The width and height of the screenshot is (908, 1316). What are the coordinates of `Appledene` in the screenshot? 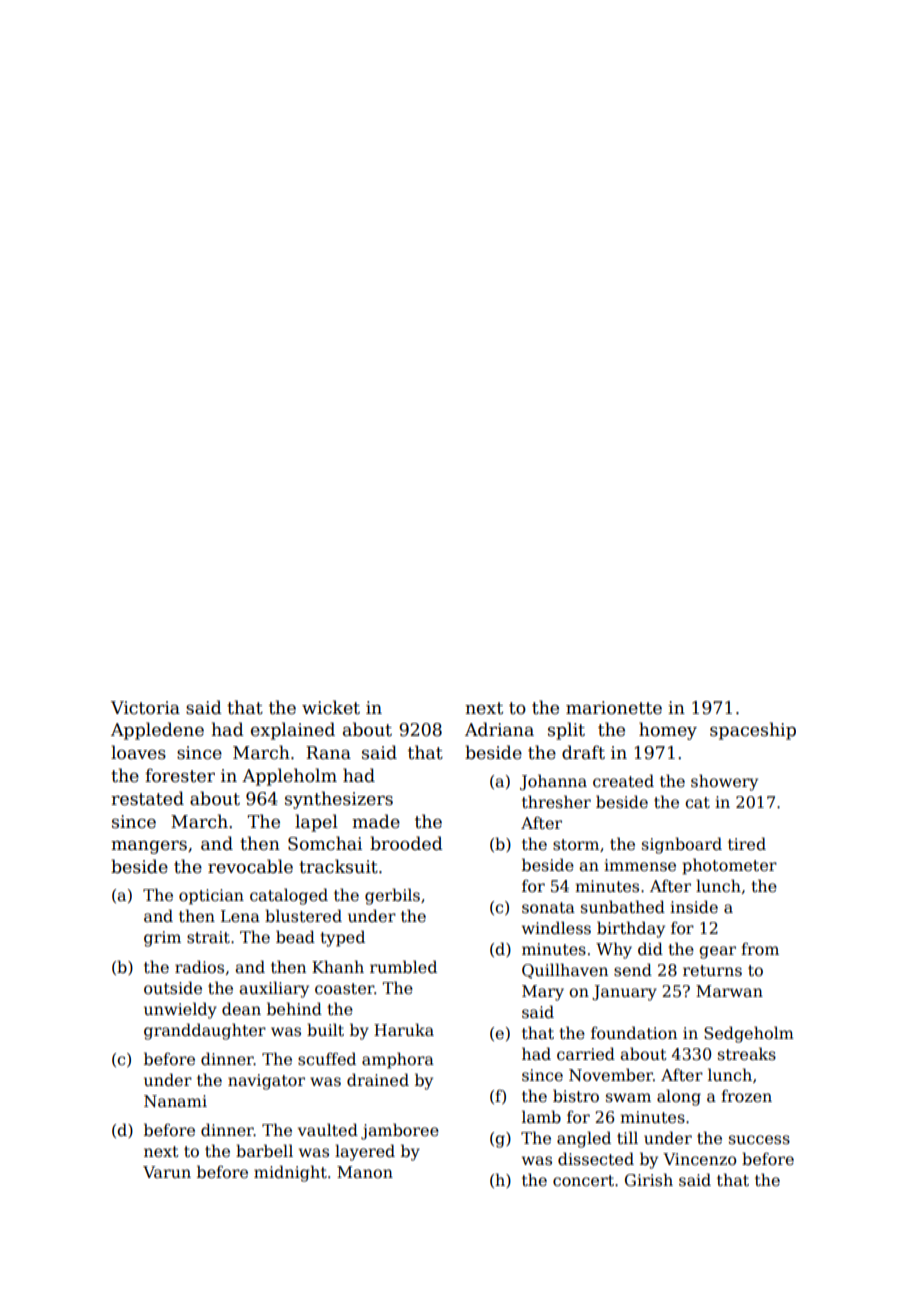 It's located at (157, 731).
